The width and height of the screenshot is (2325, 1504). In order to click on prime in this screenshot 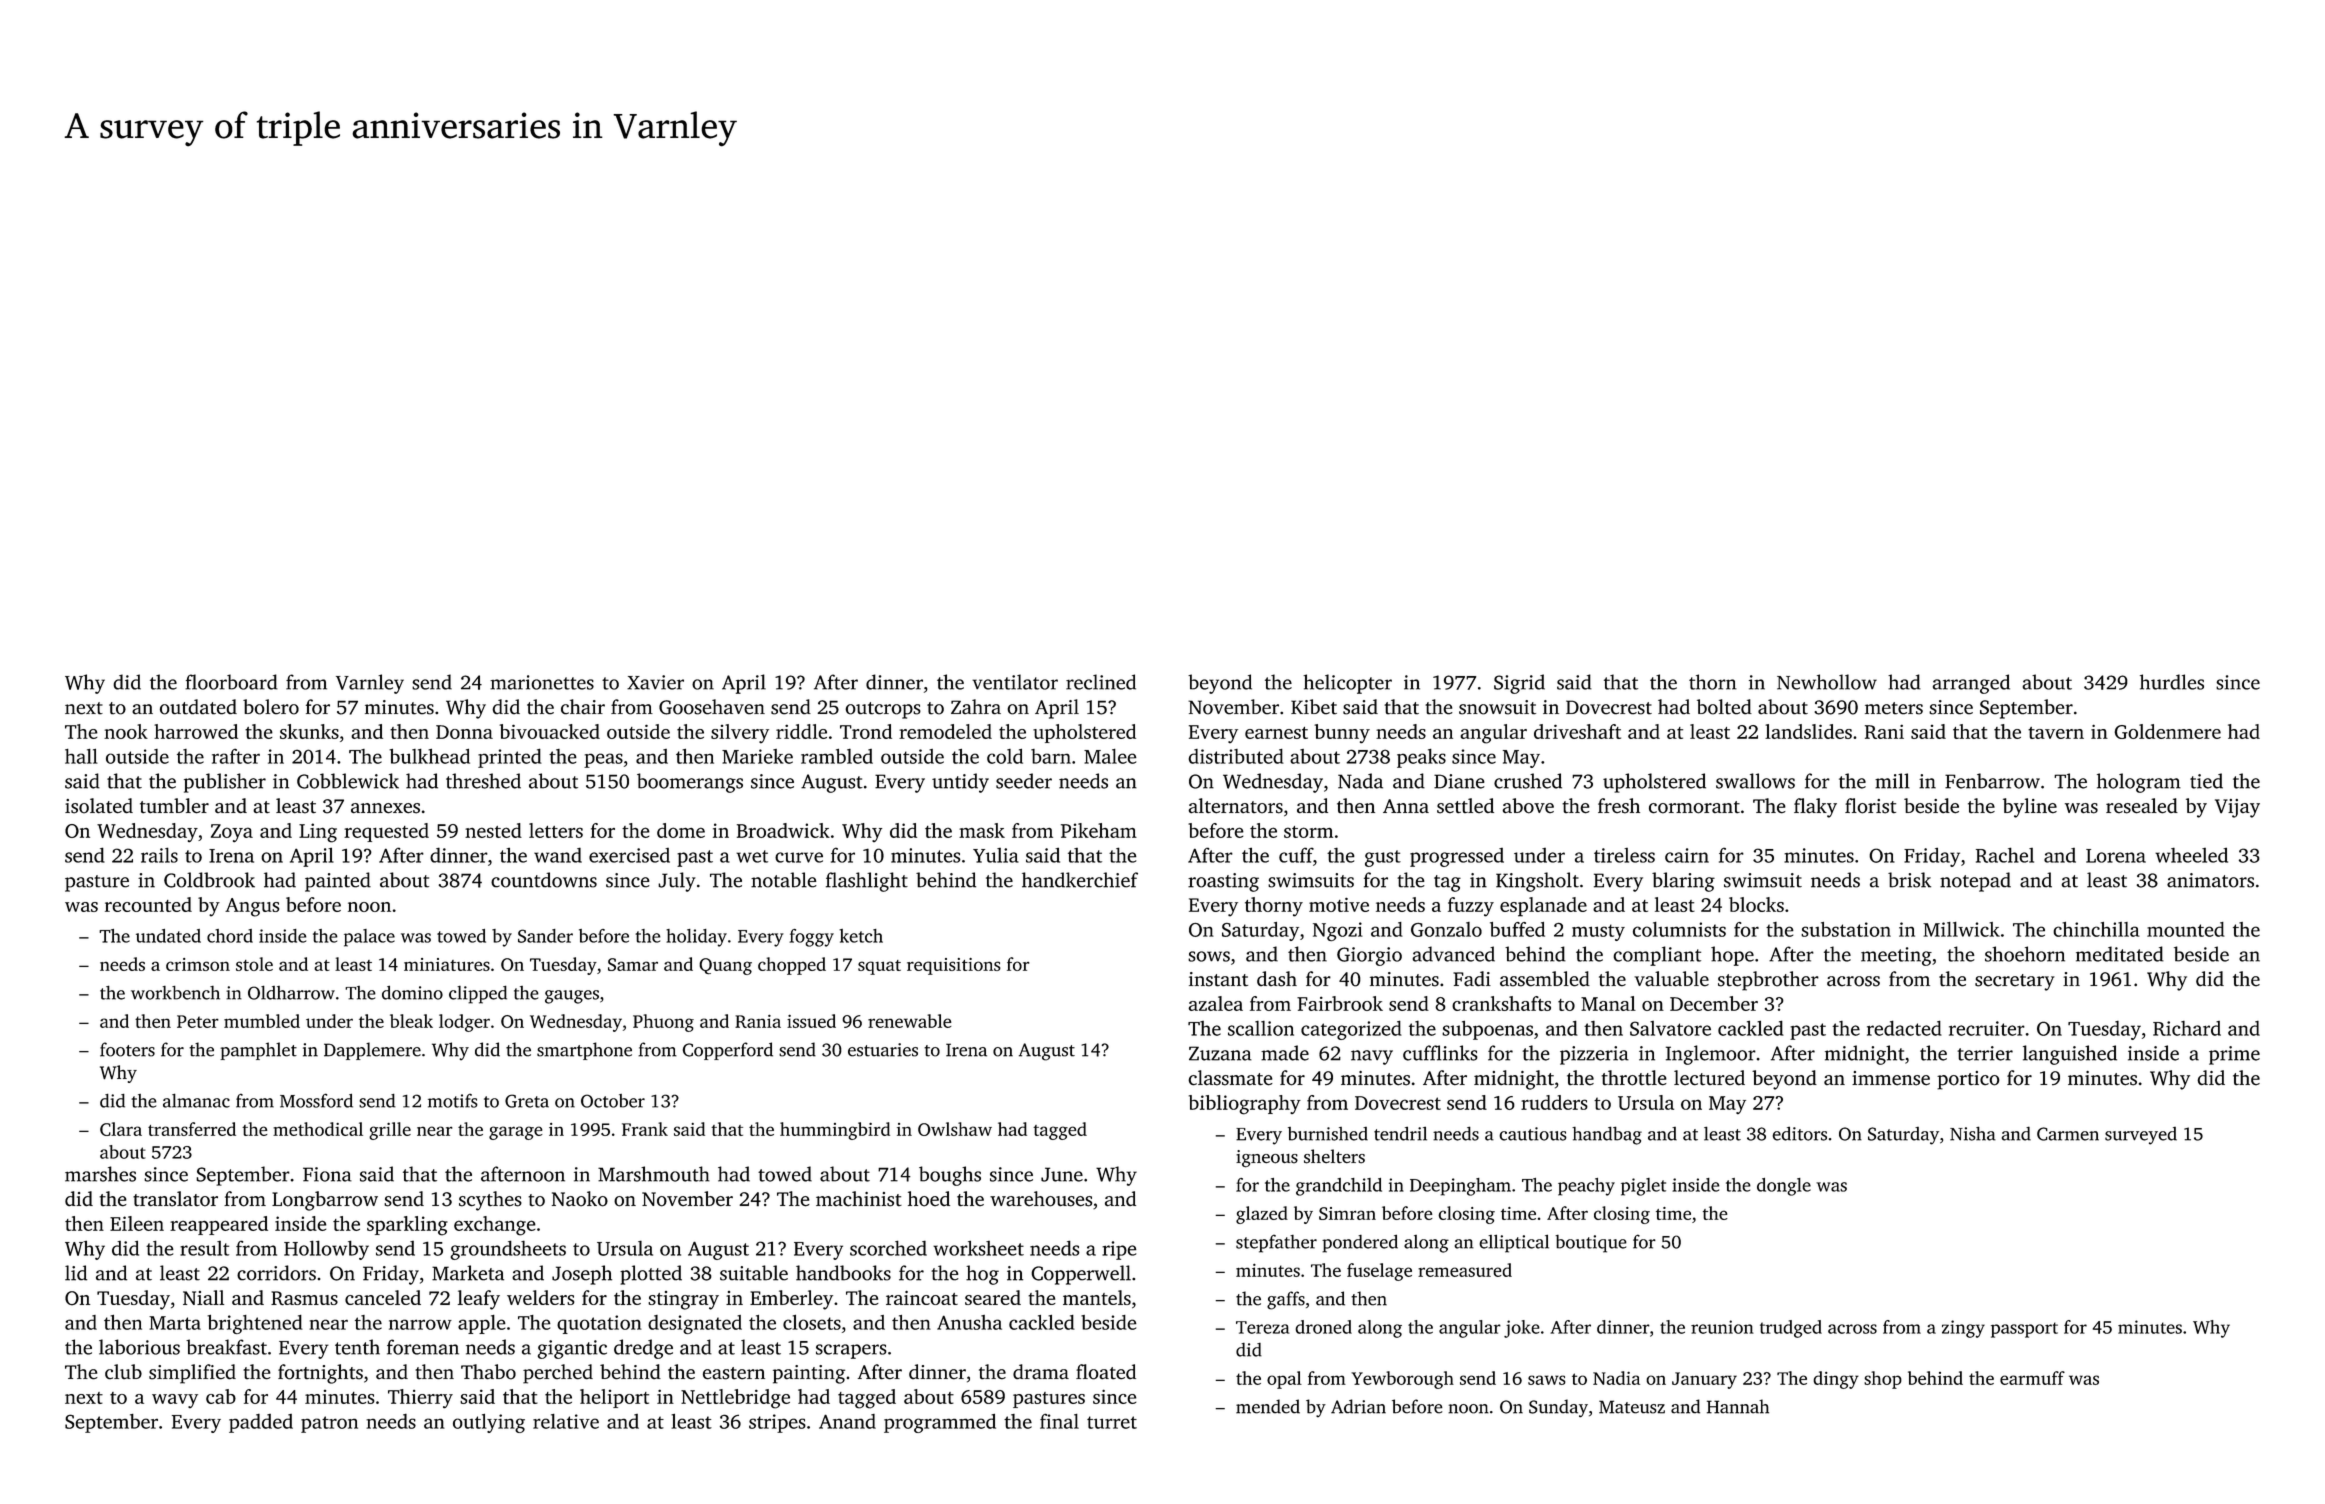, I will do `click(2234, 1055)`.
